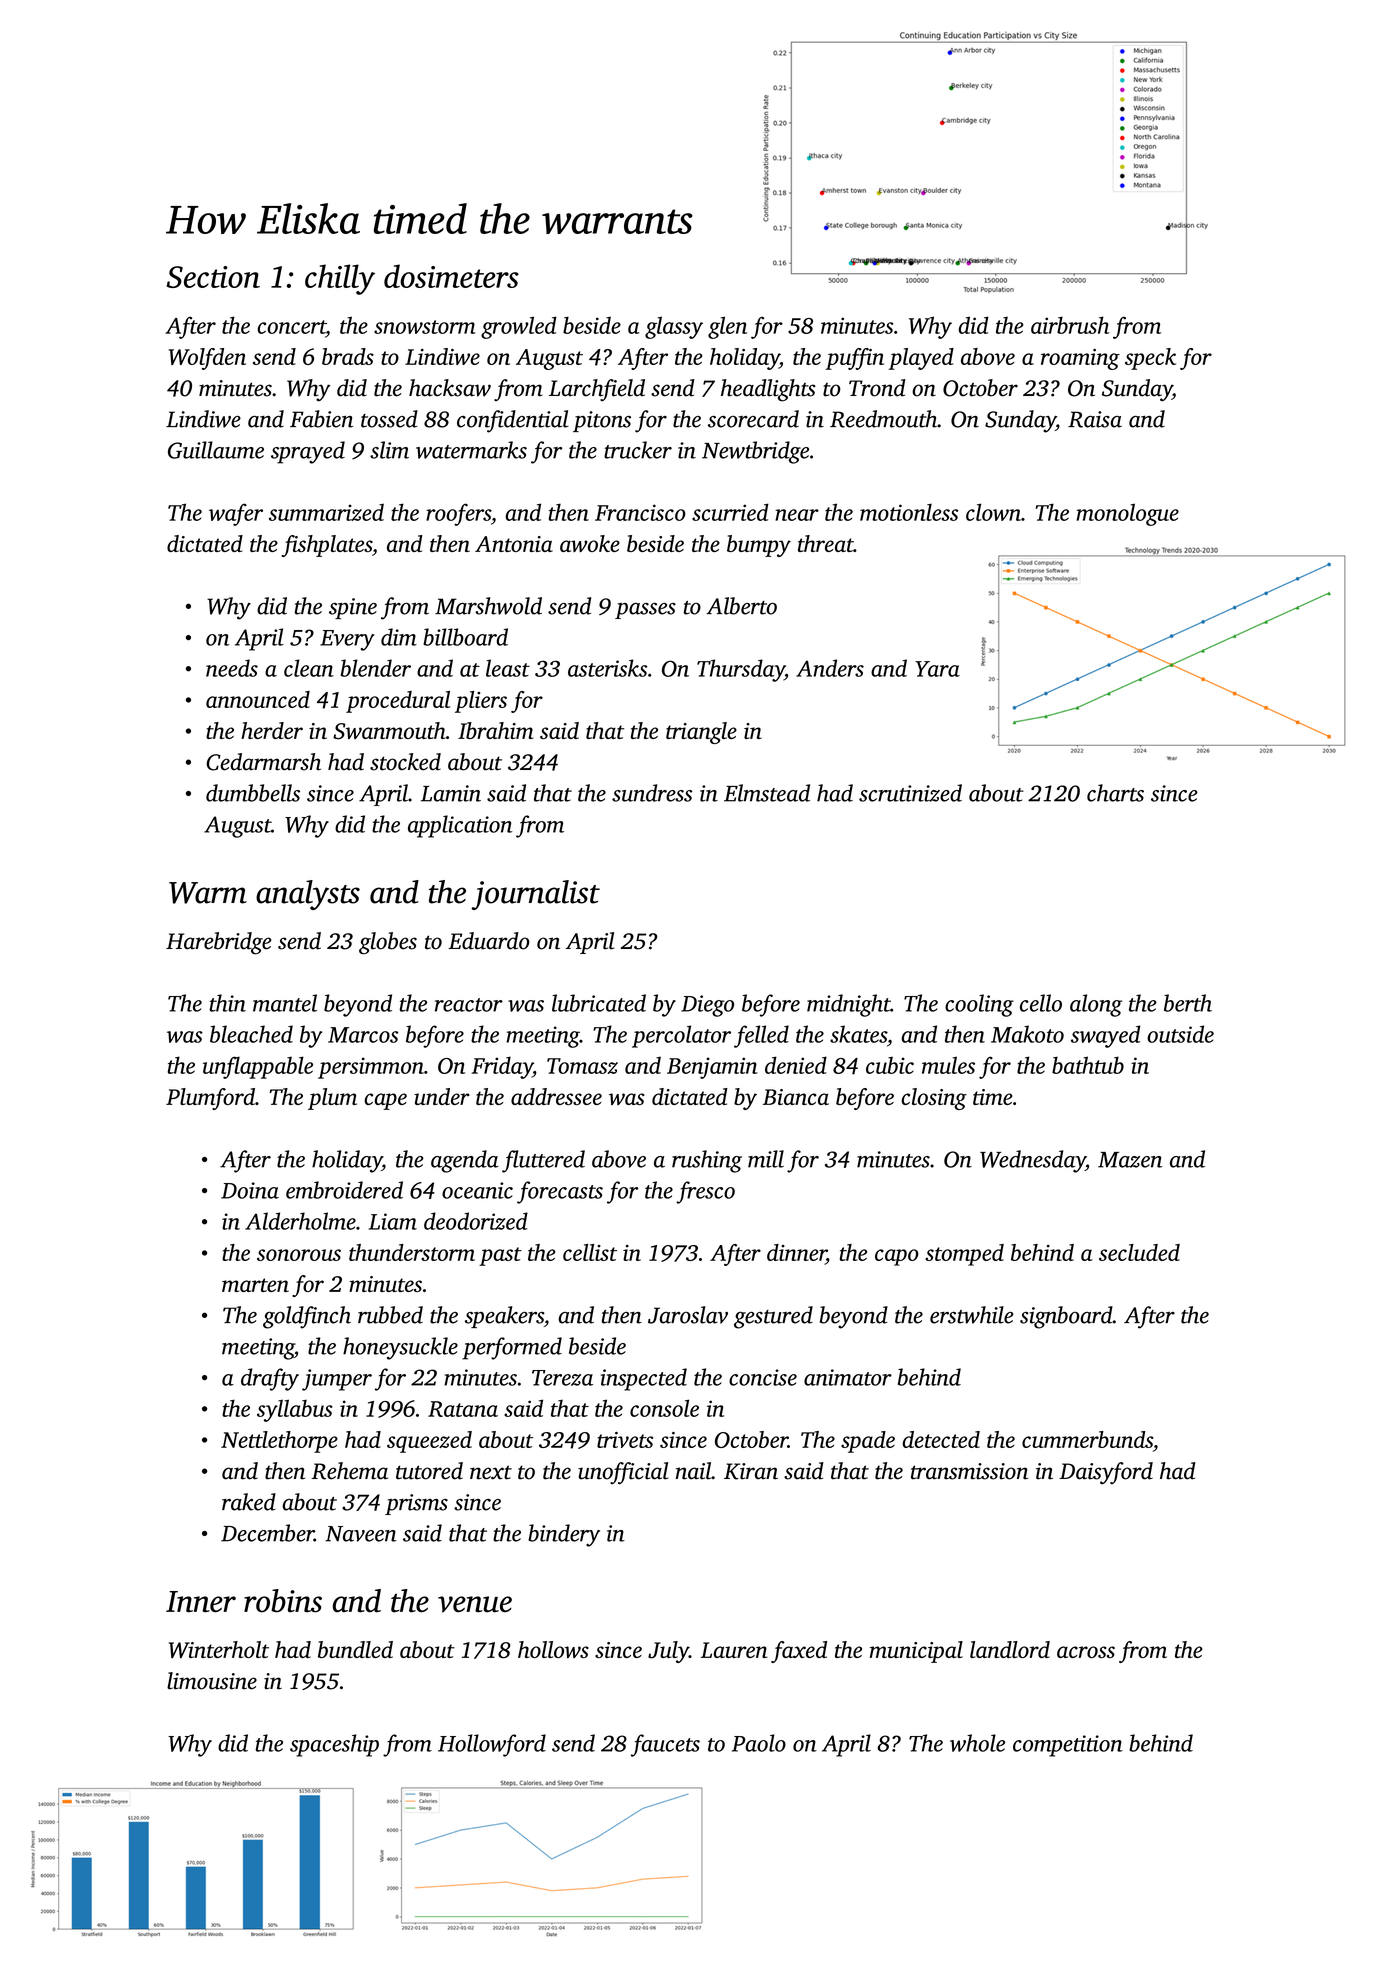  I want to click on scrutinized, so click(910, 793).
